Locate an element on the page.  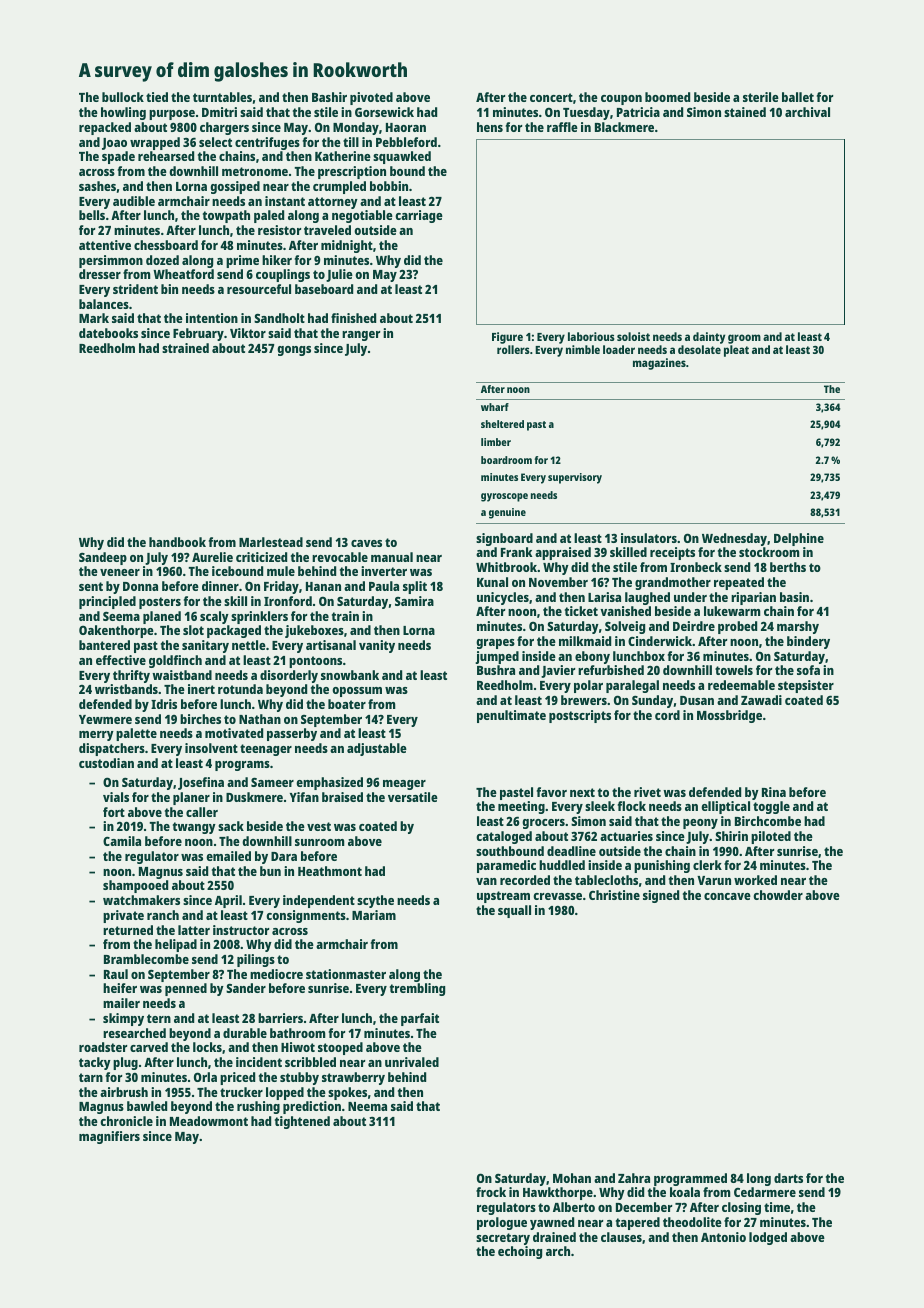
instructor is located at coordinates (241, 930).
